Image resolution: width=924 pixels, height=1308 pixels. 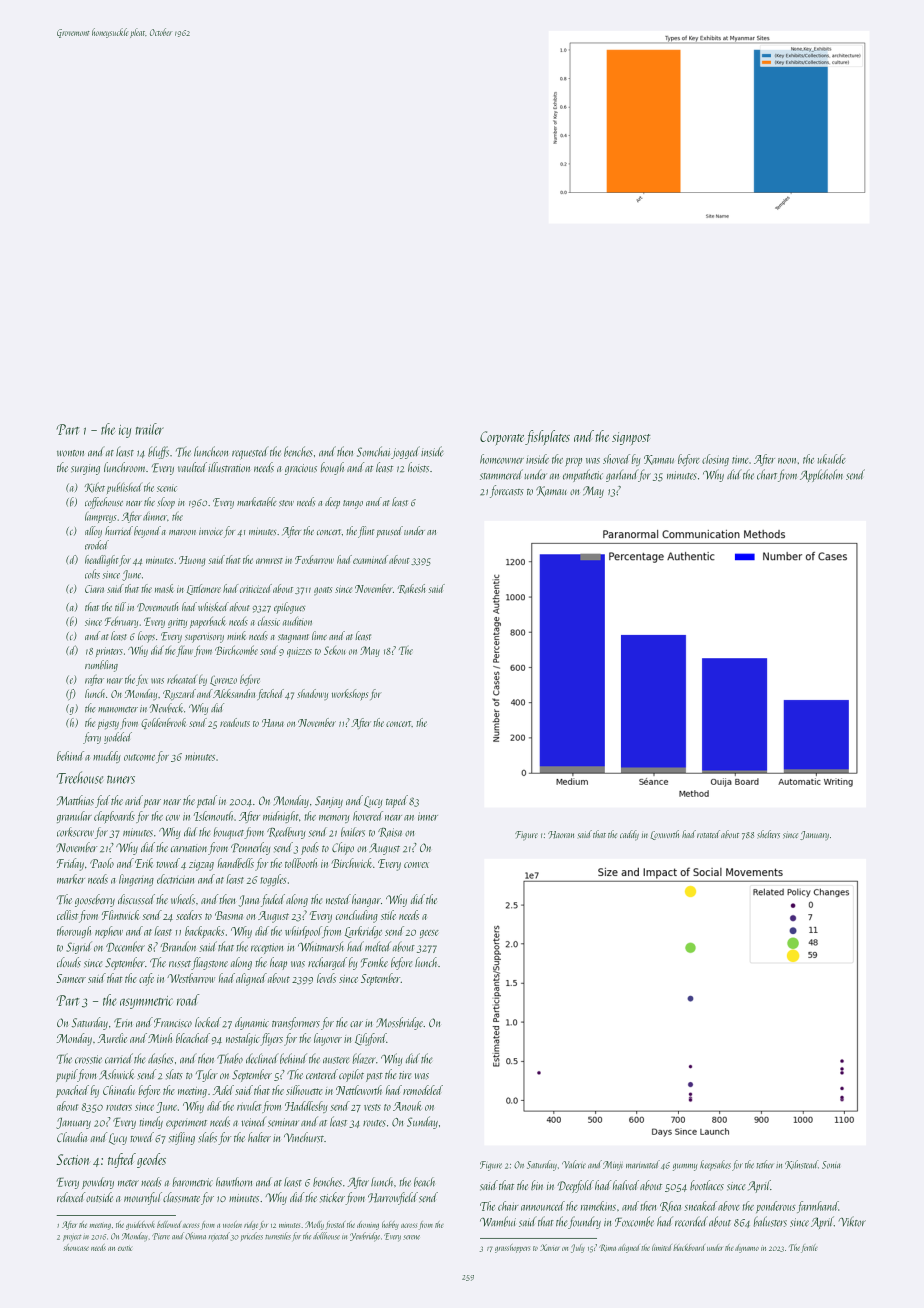 I want to click on forecasts, so click(x=507, y=491).
